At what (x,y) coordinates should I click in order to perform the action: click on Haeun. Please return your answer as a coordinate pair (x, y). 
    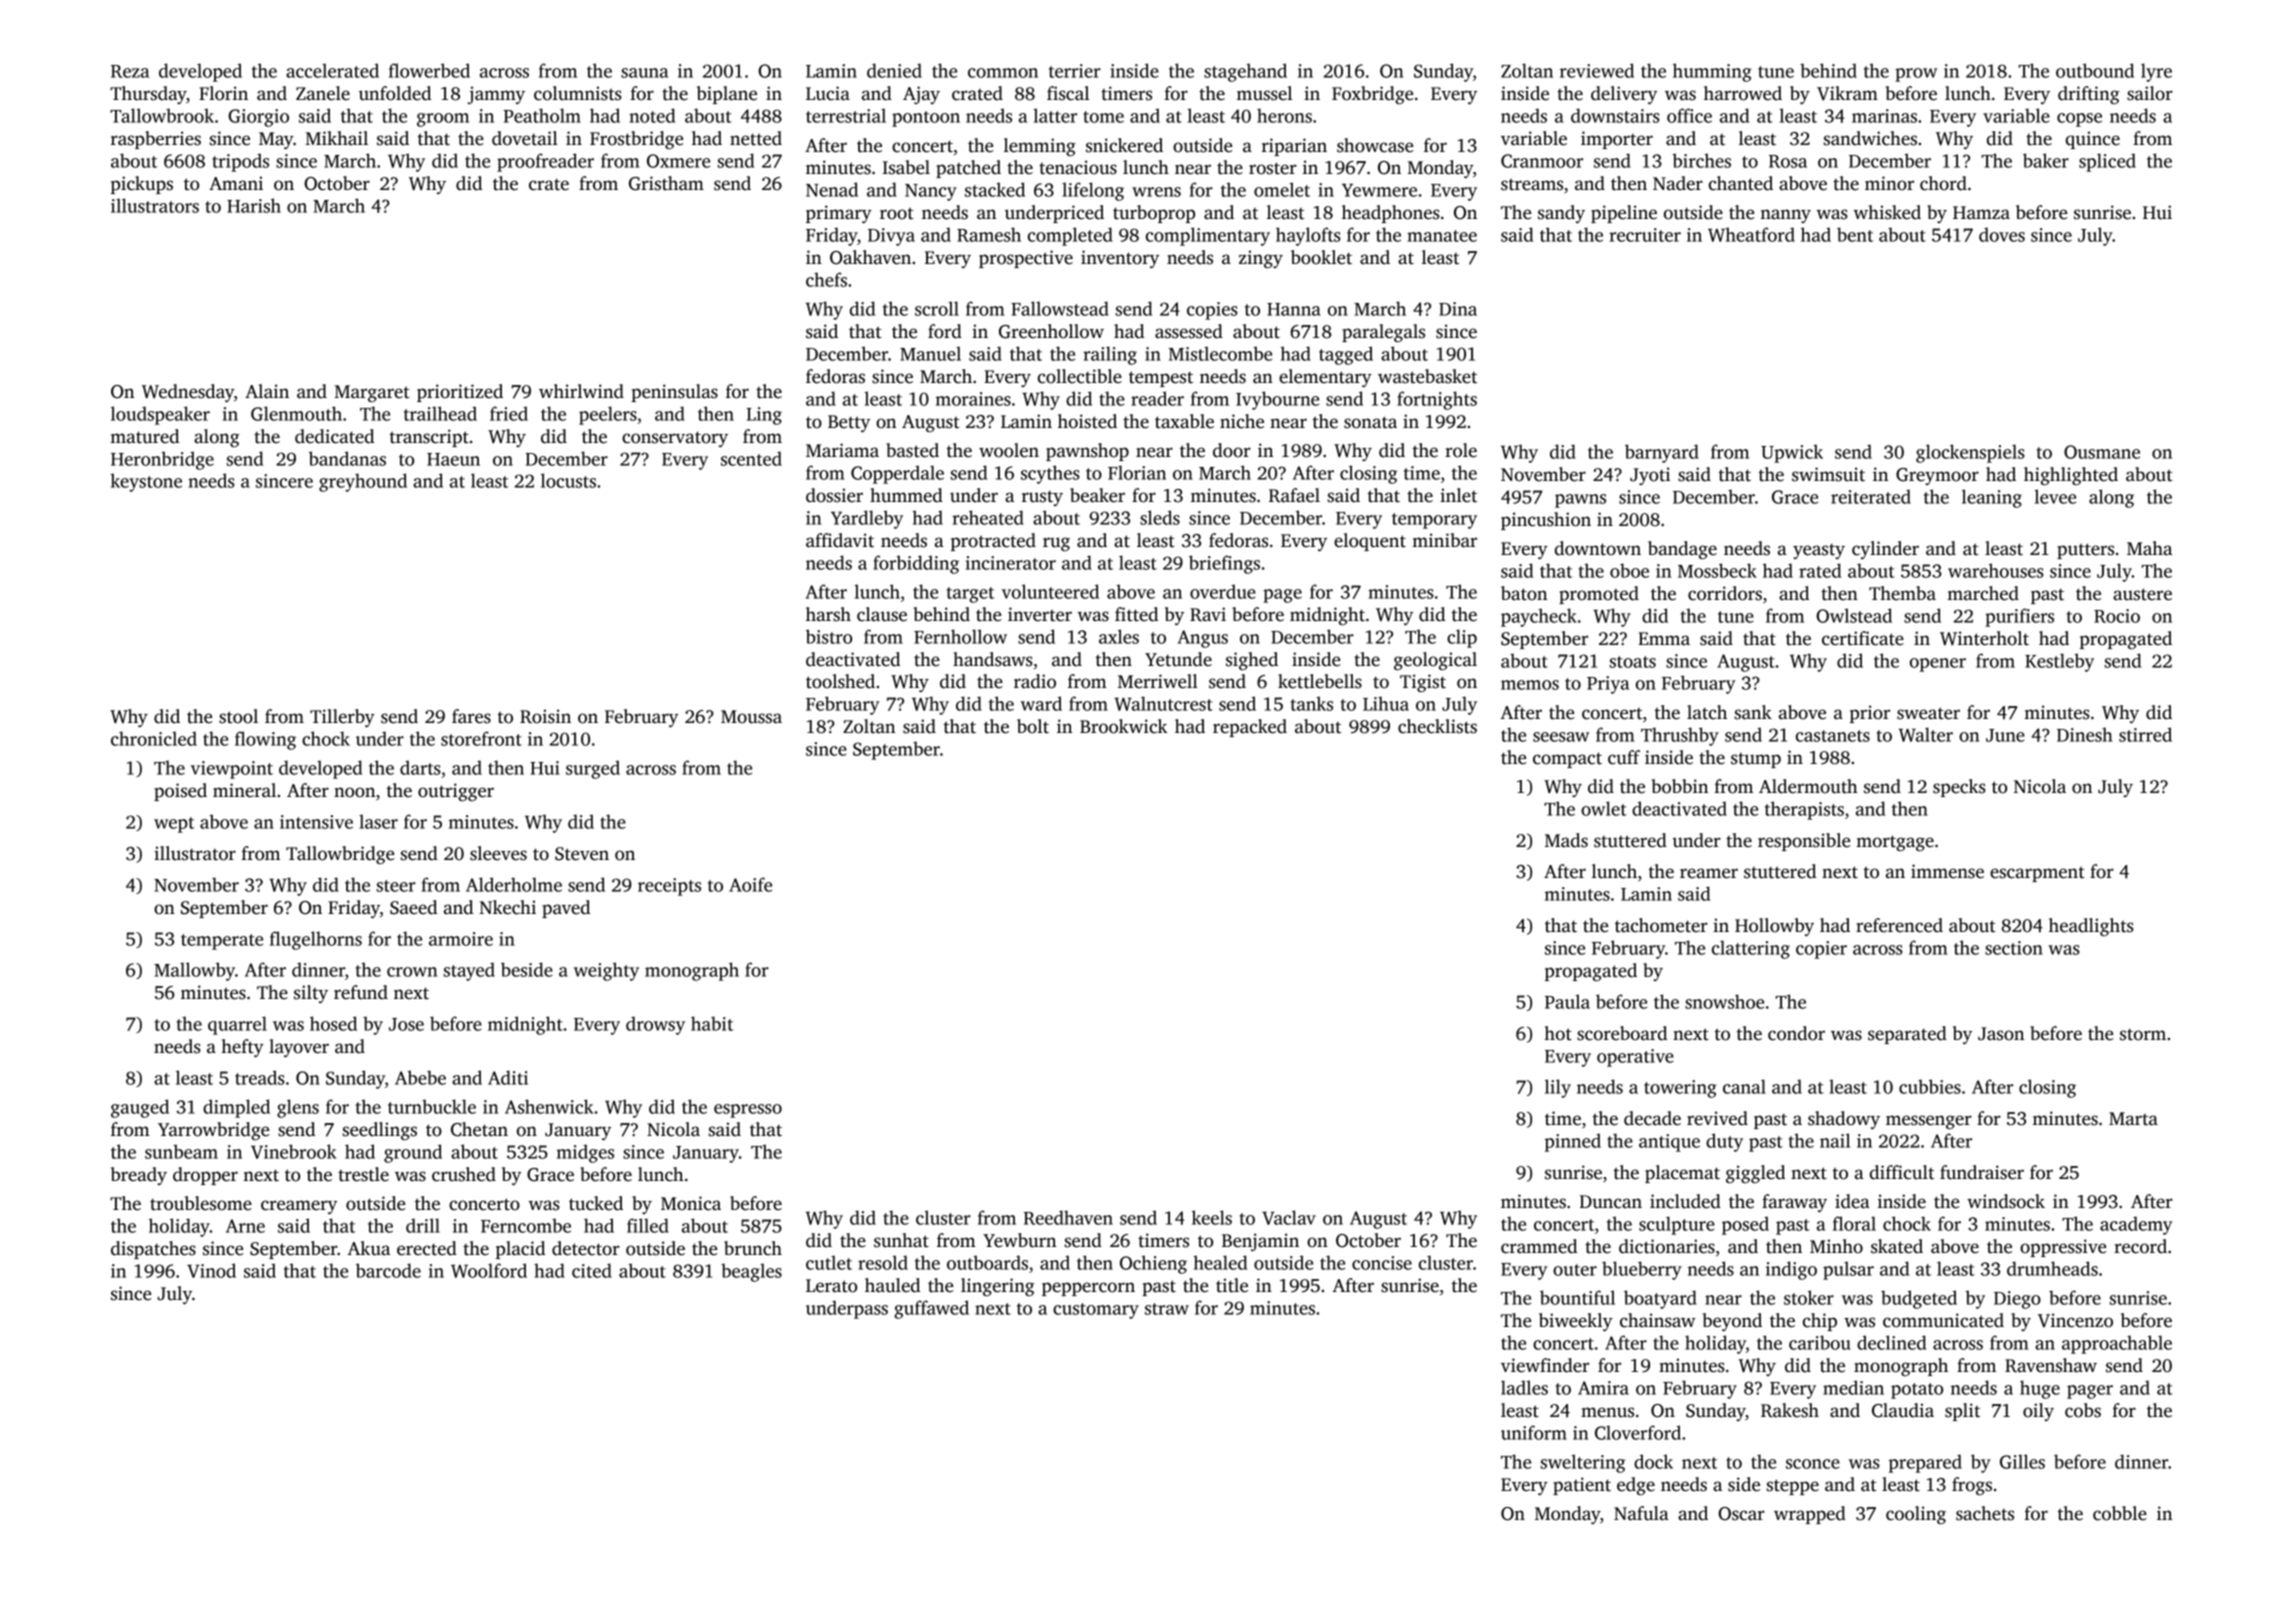
    Looking at the image, I should click on (453, 459).
